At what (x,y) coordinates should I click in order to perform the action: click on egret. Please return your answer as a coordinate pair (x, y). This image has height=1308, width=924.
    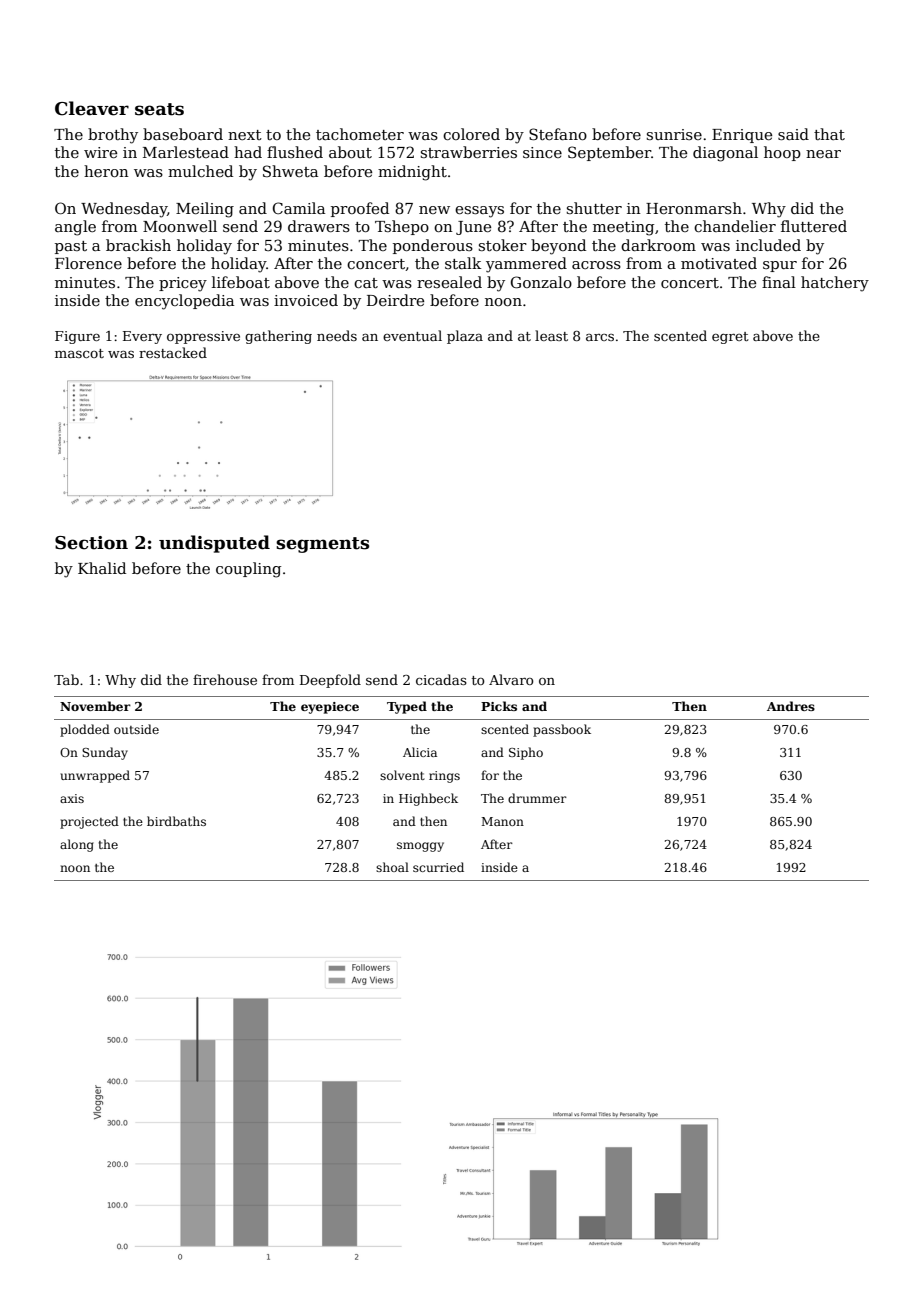
    Looking at the image, I should click on (730, 338).
